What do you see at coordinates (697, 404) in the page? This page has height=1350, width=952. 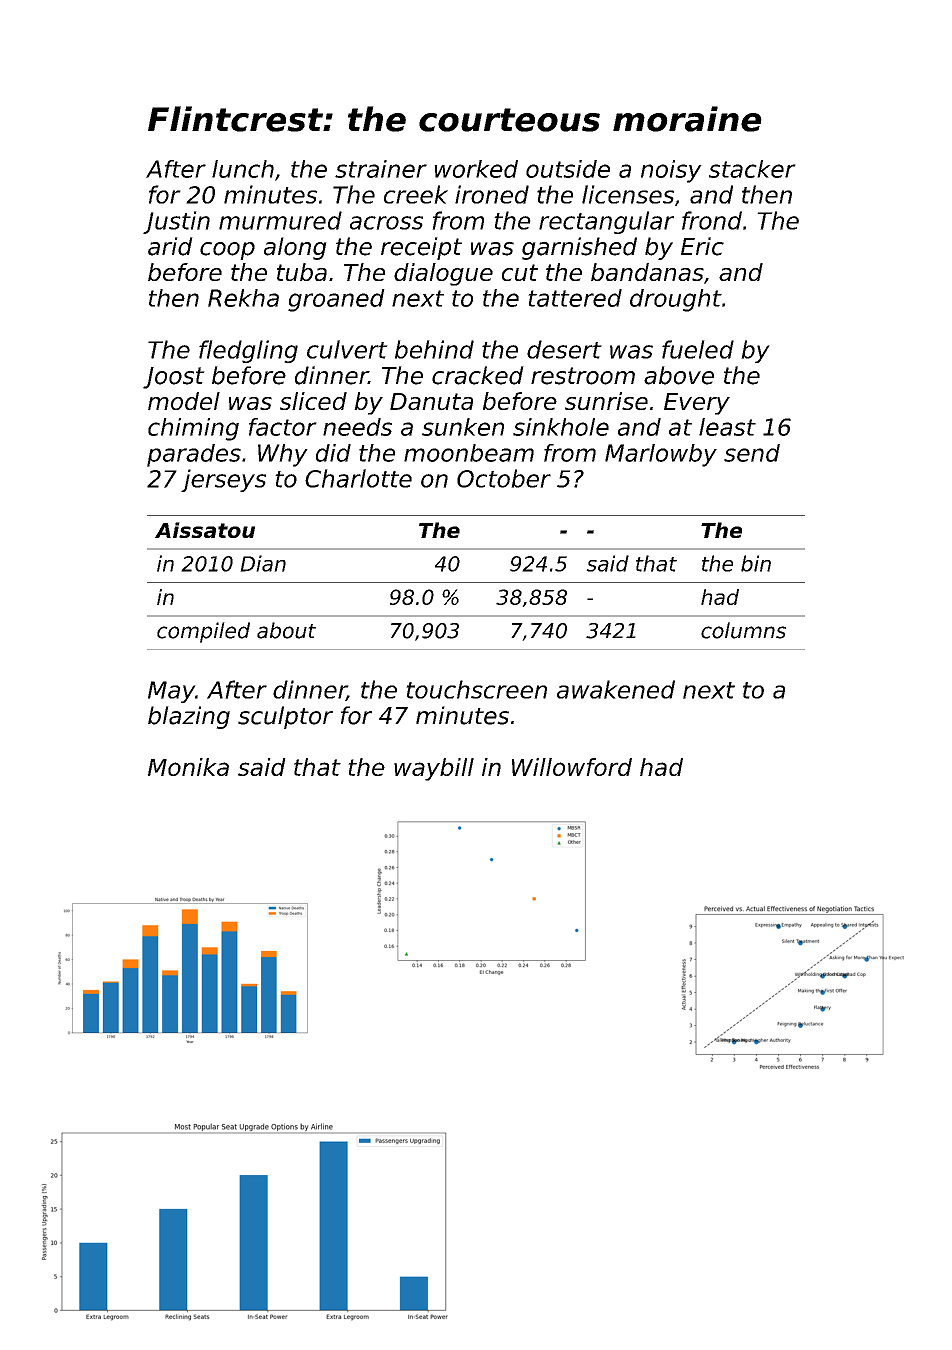 I see `Every` at bounding box center [697, 404].
